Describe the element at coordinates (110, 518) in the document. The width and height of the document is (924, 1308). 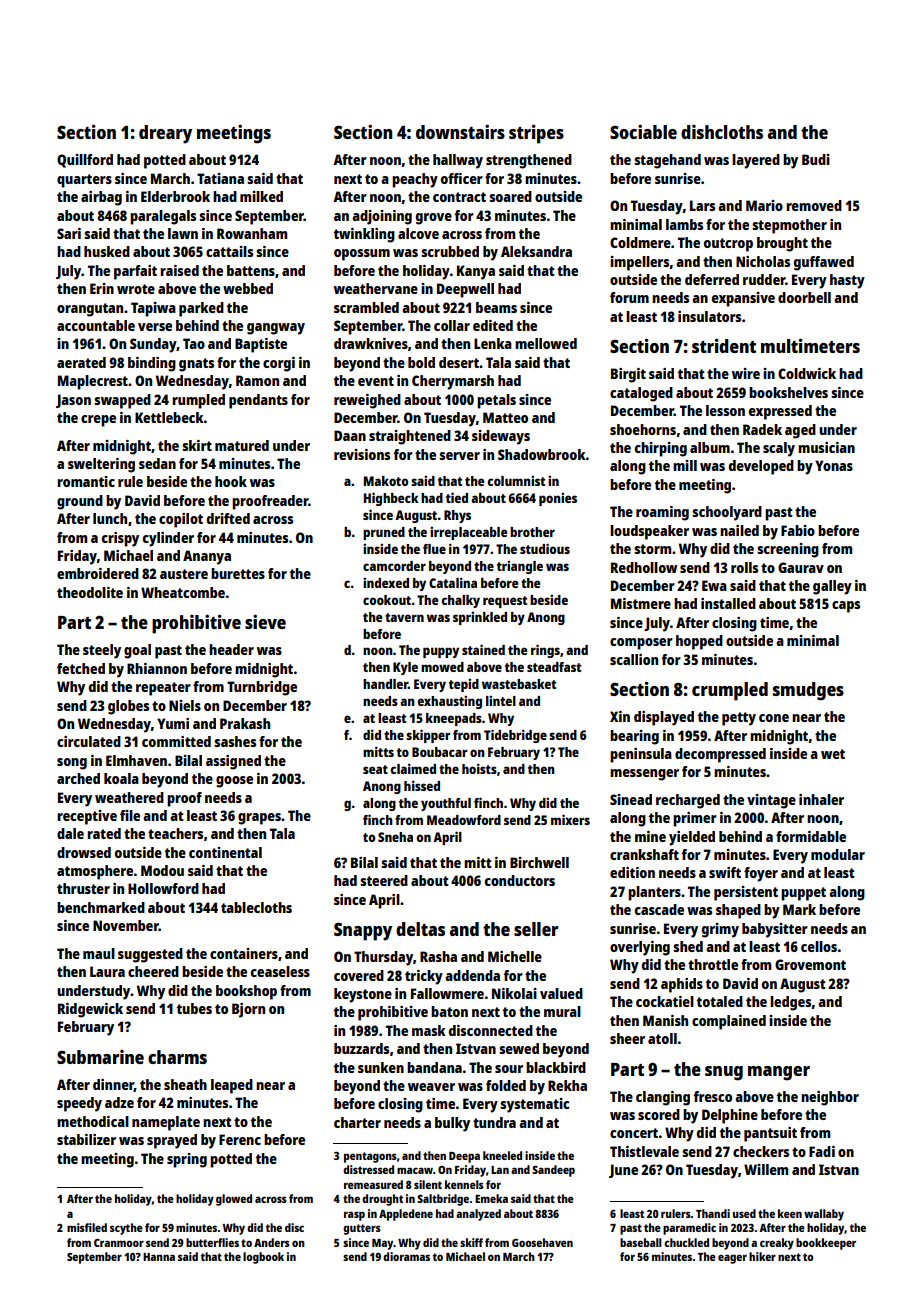
I see `lunch` at that location.
